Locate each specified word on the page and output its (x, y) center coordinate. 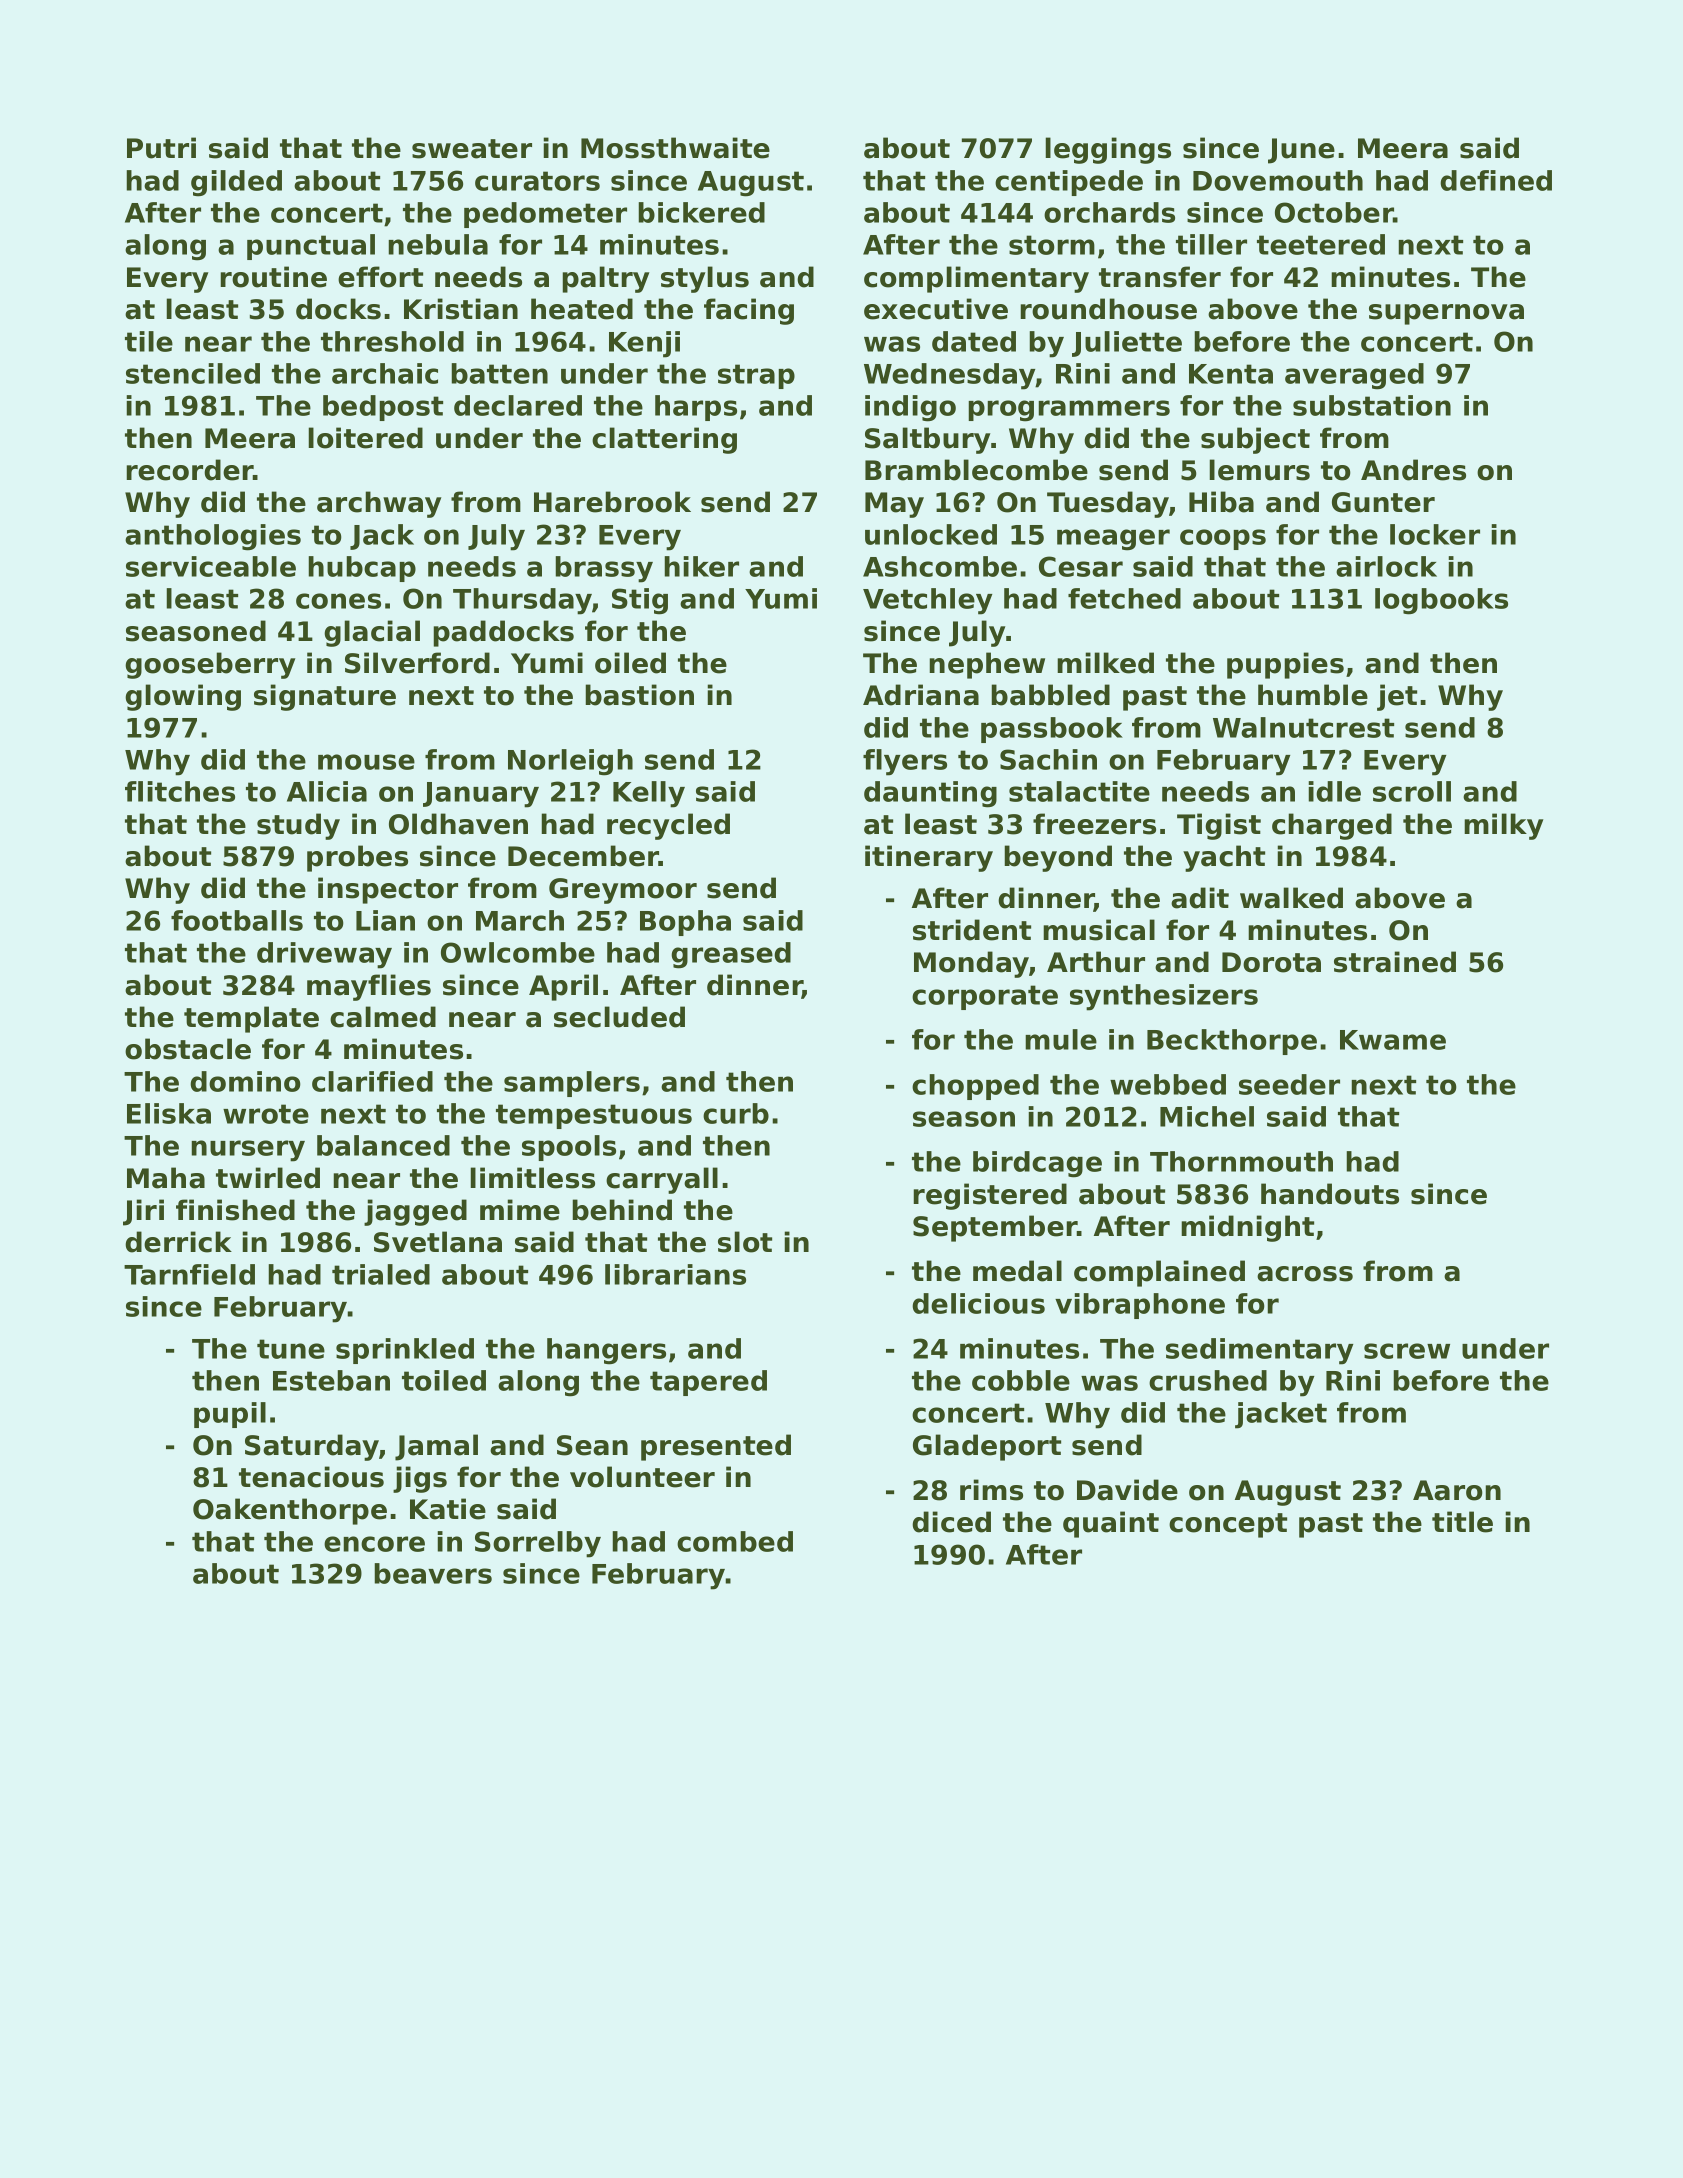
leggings (1108, 150)
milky (1503, 826)
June (1301, 151)
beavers (433, 1573)
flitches (180, 791)
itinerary (929, 858)
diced (951, 1522)
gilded (236, 183)
